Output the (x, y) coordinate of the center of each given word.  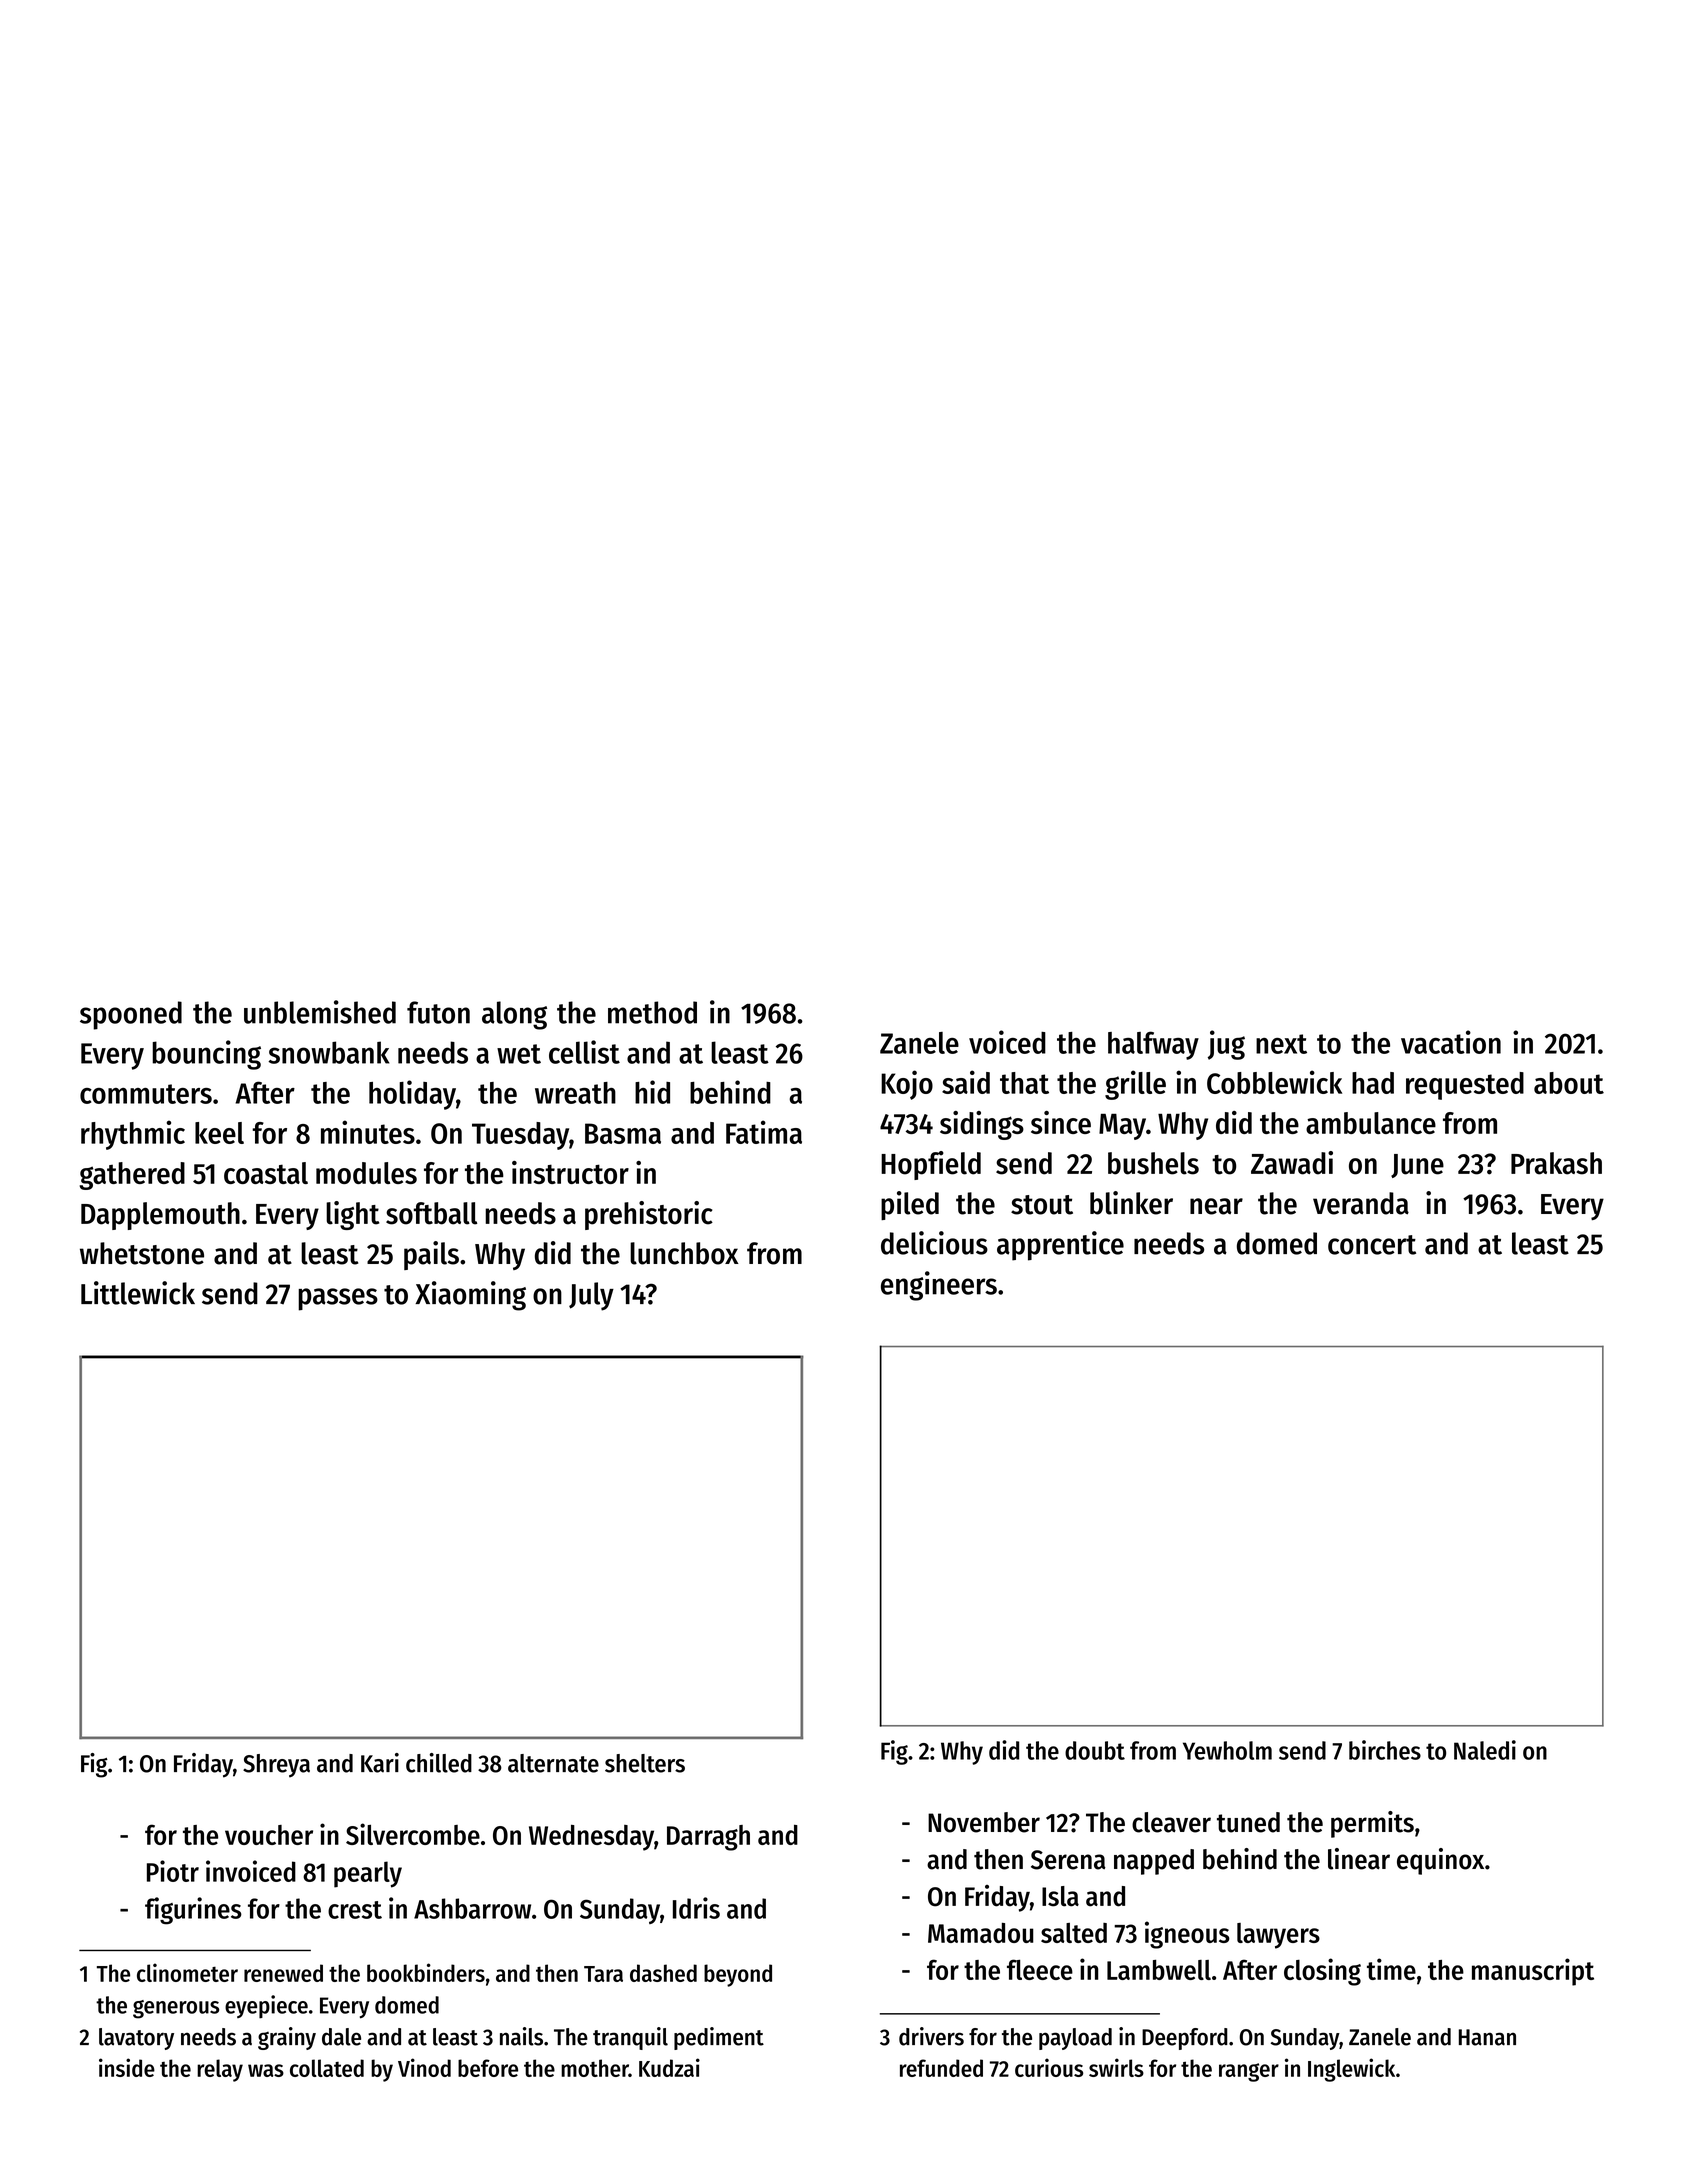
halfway (1153, 1045)
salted (1074, 1933)
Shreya (276, 1766)
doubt (1095, 1750)
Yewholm (1227, 1750)
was (266, 2070)
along (514, 1015)
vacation (1451, 1042)
